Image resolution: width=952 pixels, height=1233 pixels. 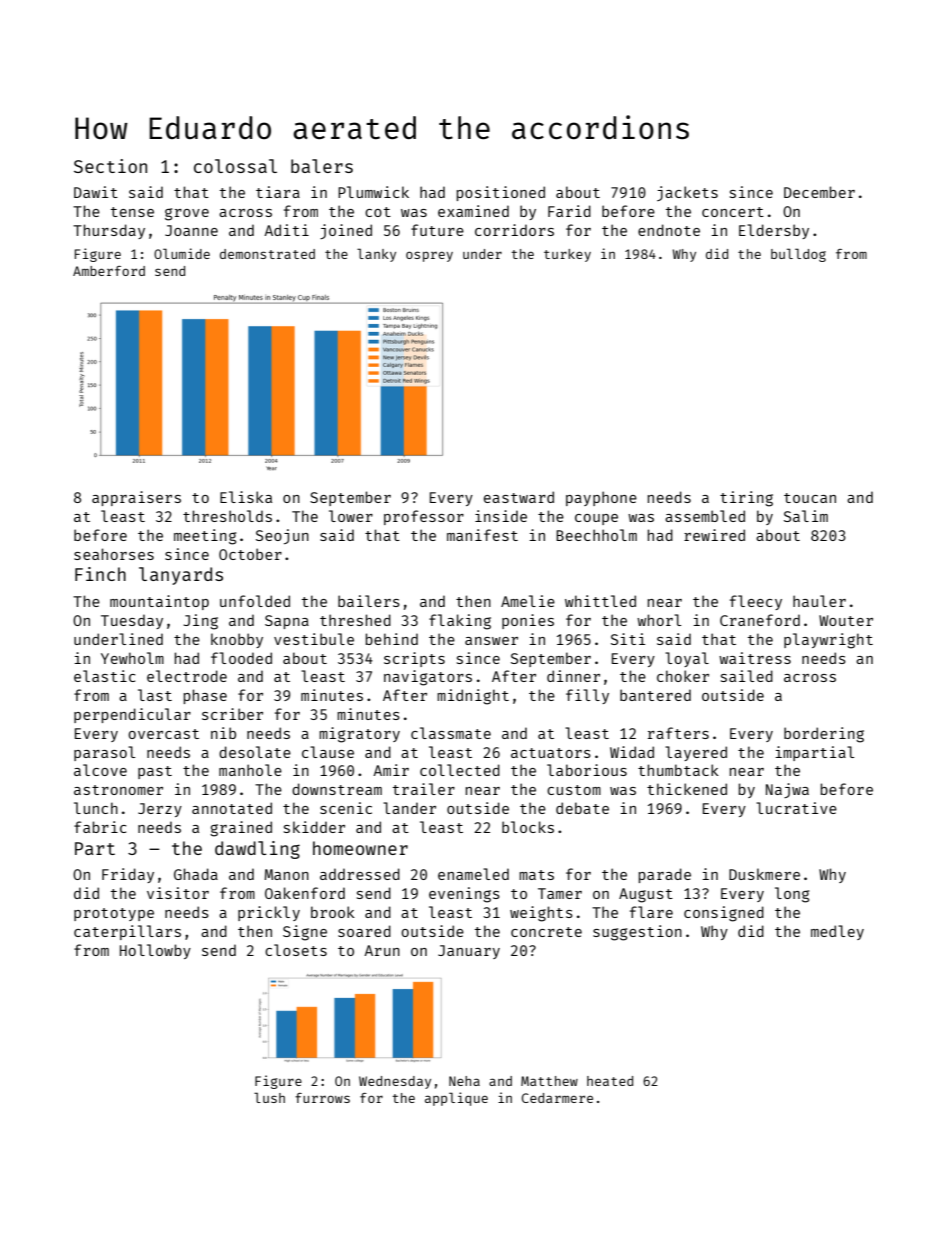 What do you see at coordinates (798, 255) in the screenshot?
I see `bulldog` at bounding box center [798, 255].
